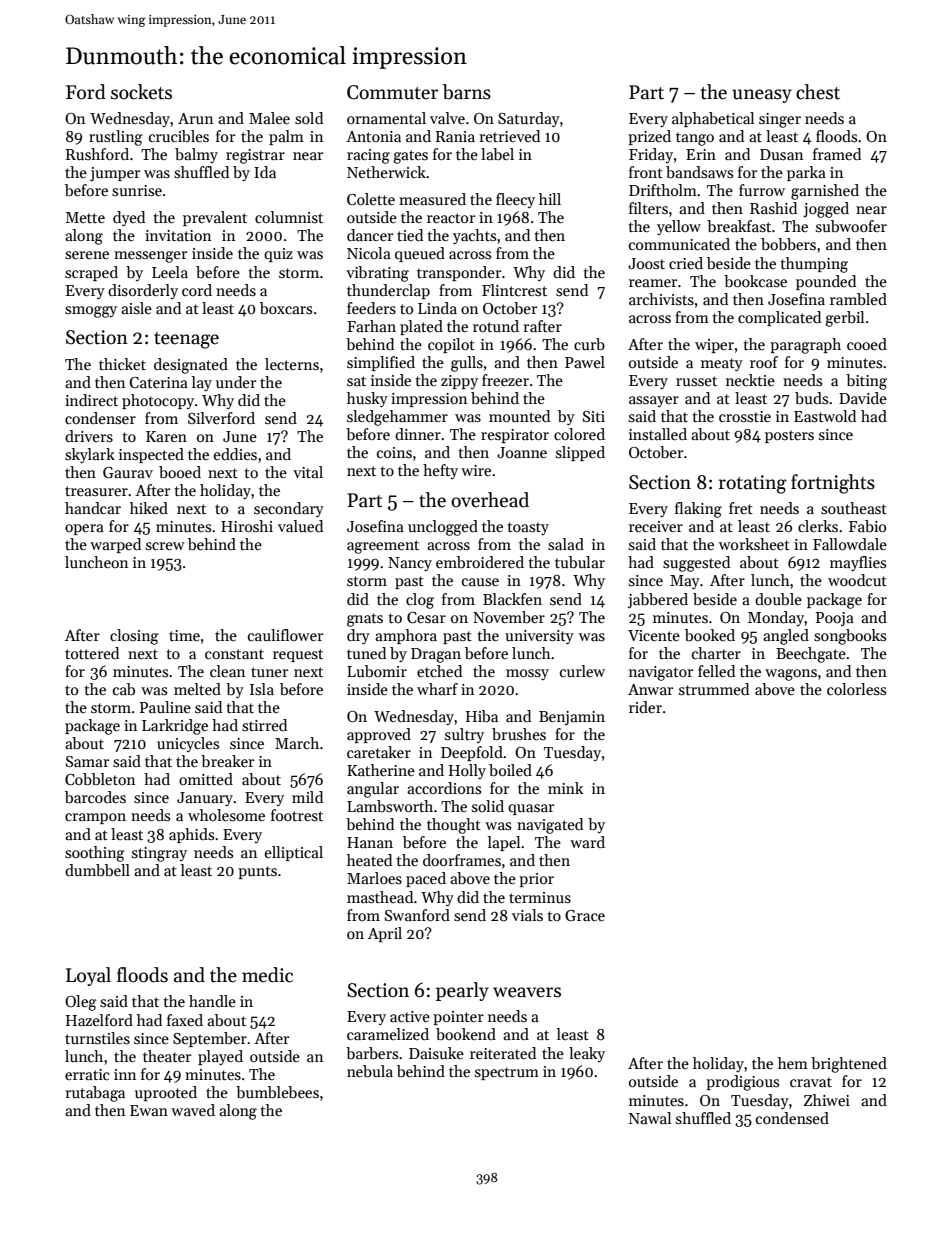 This screenshot has width=952, height=1233. What do you see at coordinates (792, 1118) in the screenshot?
I see `condensed` at bounding box center [792, 1118].
